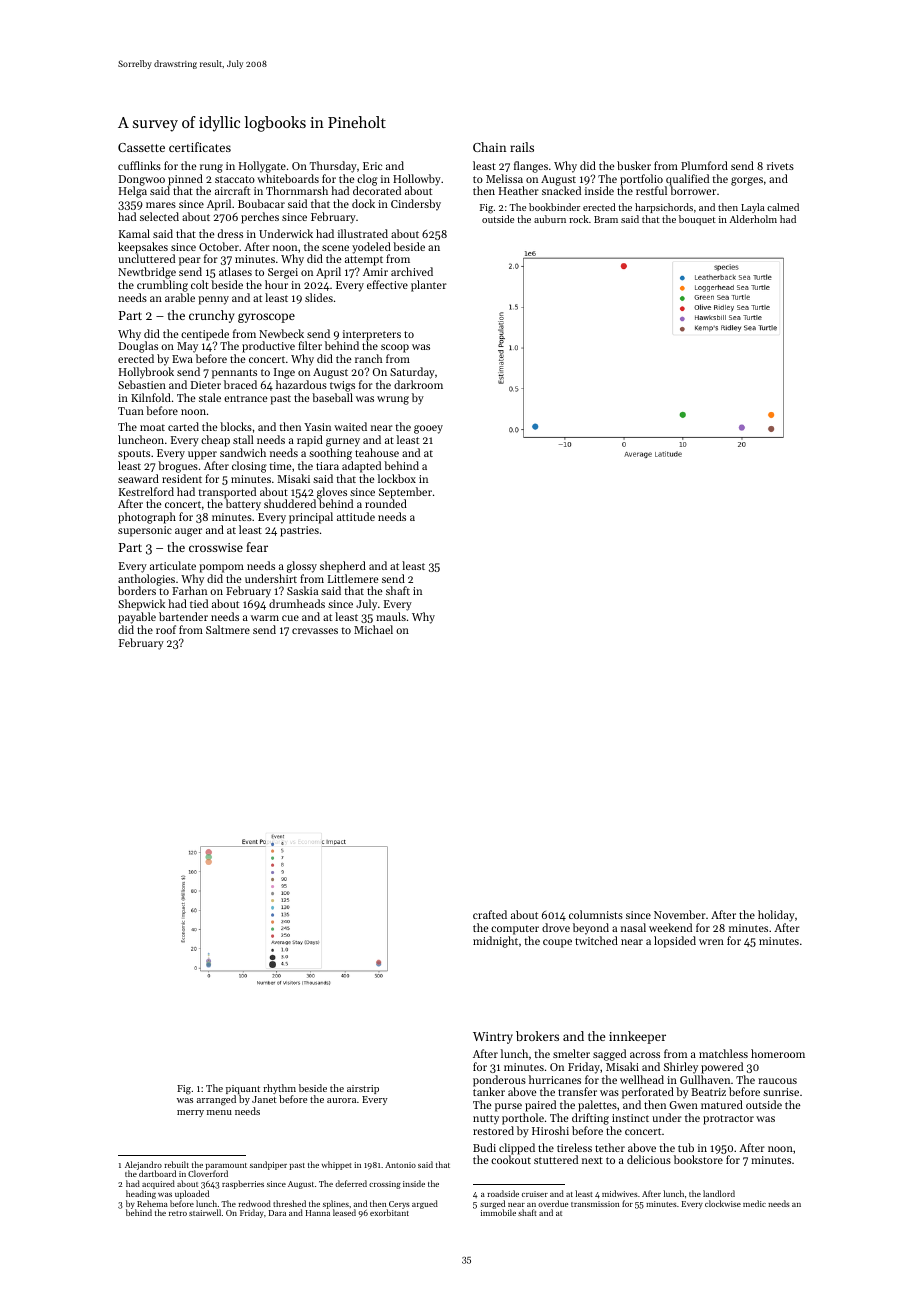 The image size is (924, 1308). I want to click on Shirley, so click(681, 1068).
